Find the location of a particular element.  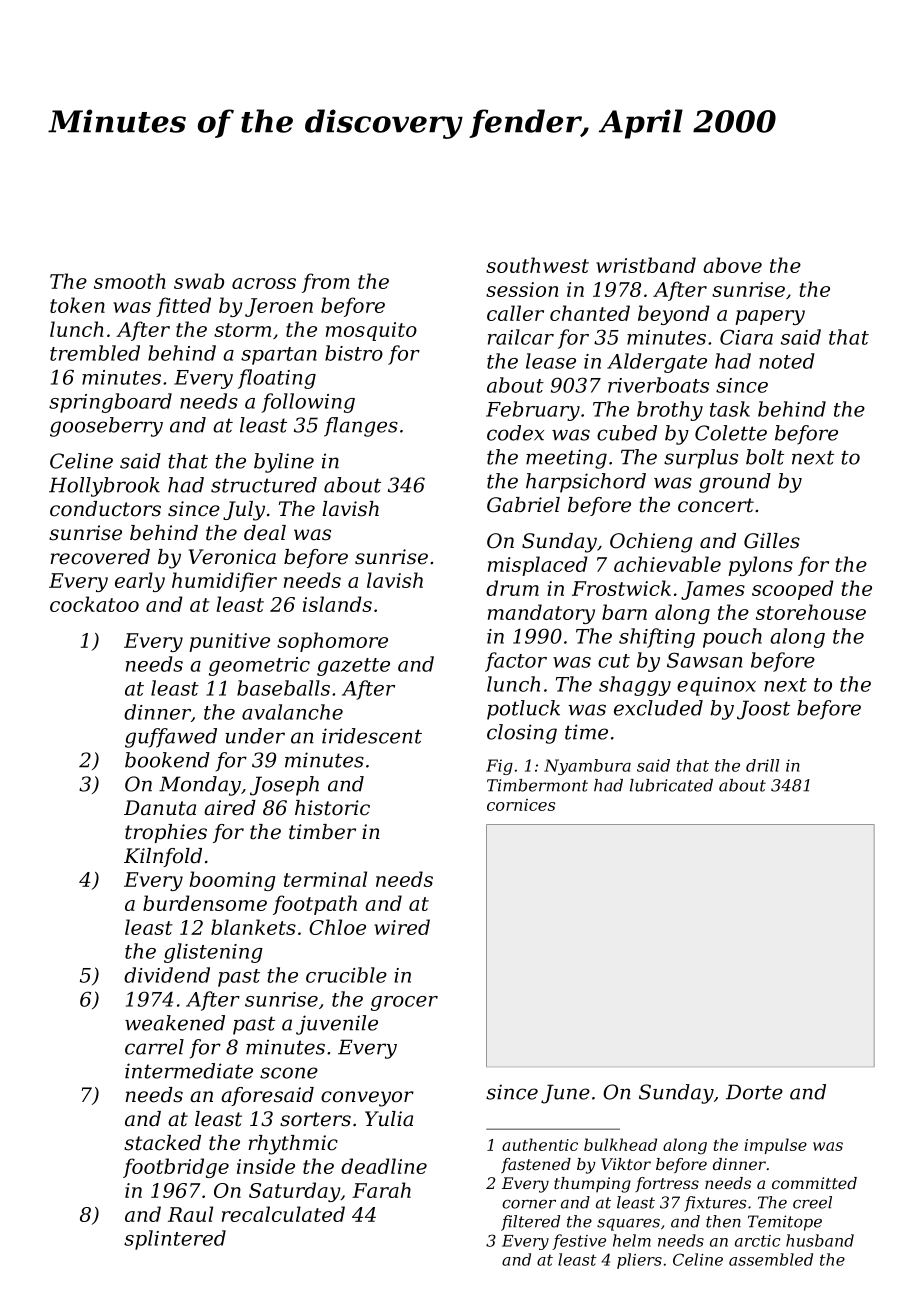

southwest is located at coordinates (537, 265).
